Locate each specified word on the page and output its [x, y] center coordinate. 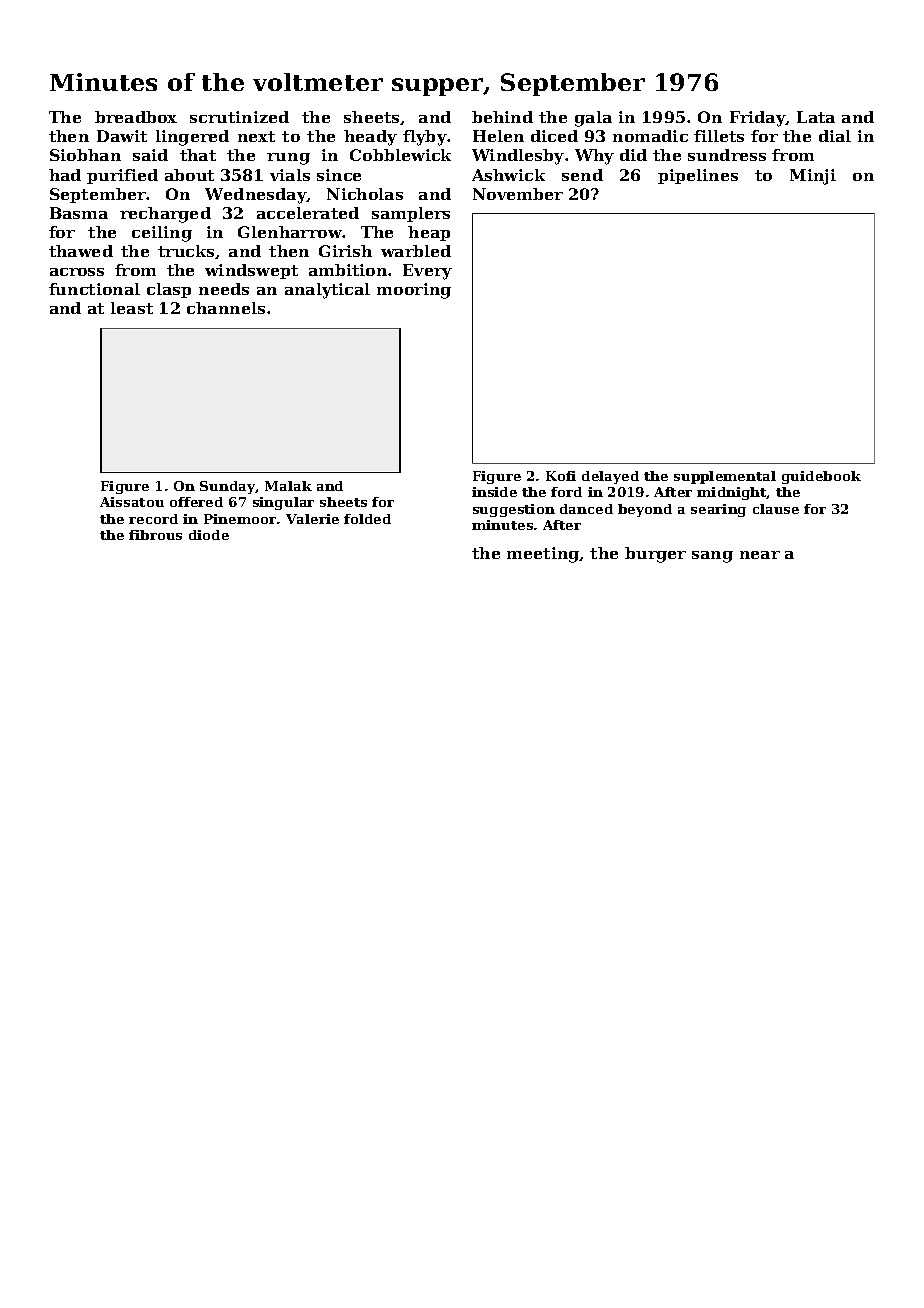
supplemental [725, 477]
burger [655, 555]
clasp [169, 290]
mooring [414, 291]
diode [209, 535]
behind [502, 117]
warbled [416, 251]
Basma [79, 213]
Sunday [228, 487]
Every [427, 272]
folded [367, 519]
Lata [816, 117]
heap [429, 233]
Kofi [561, 476]
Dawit [122, 136]
